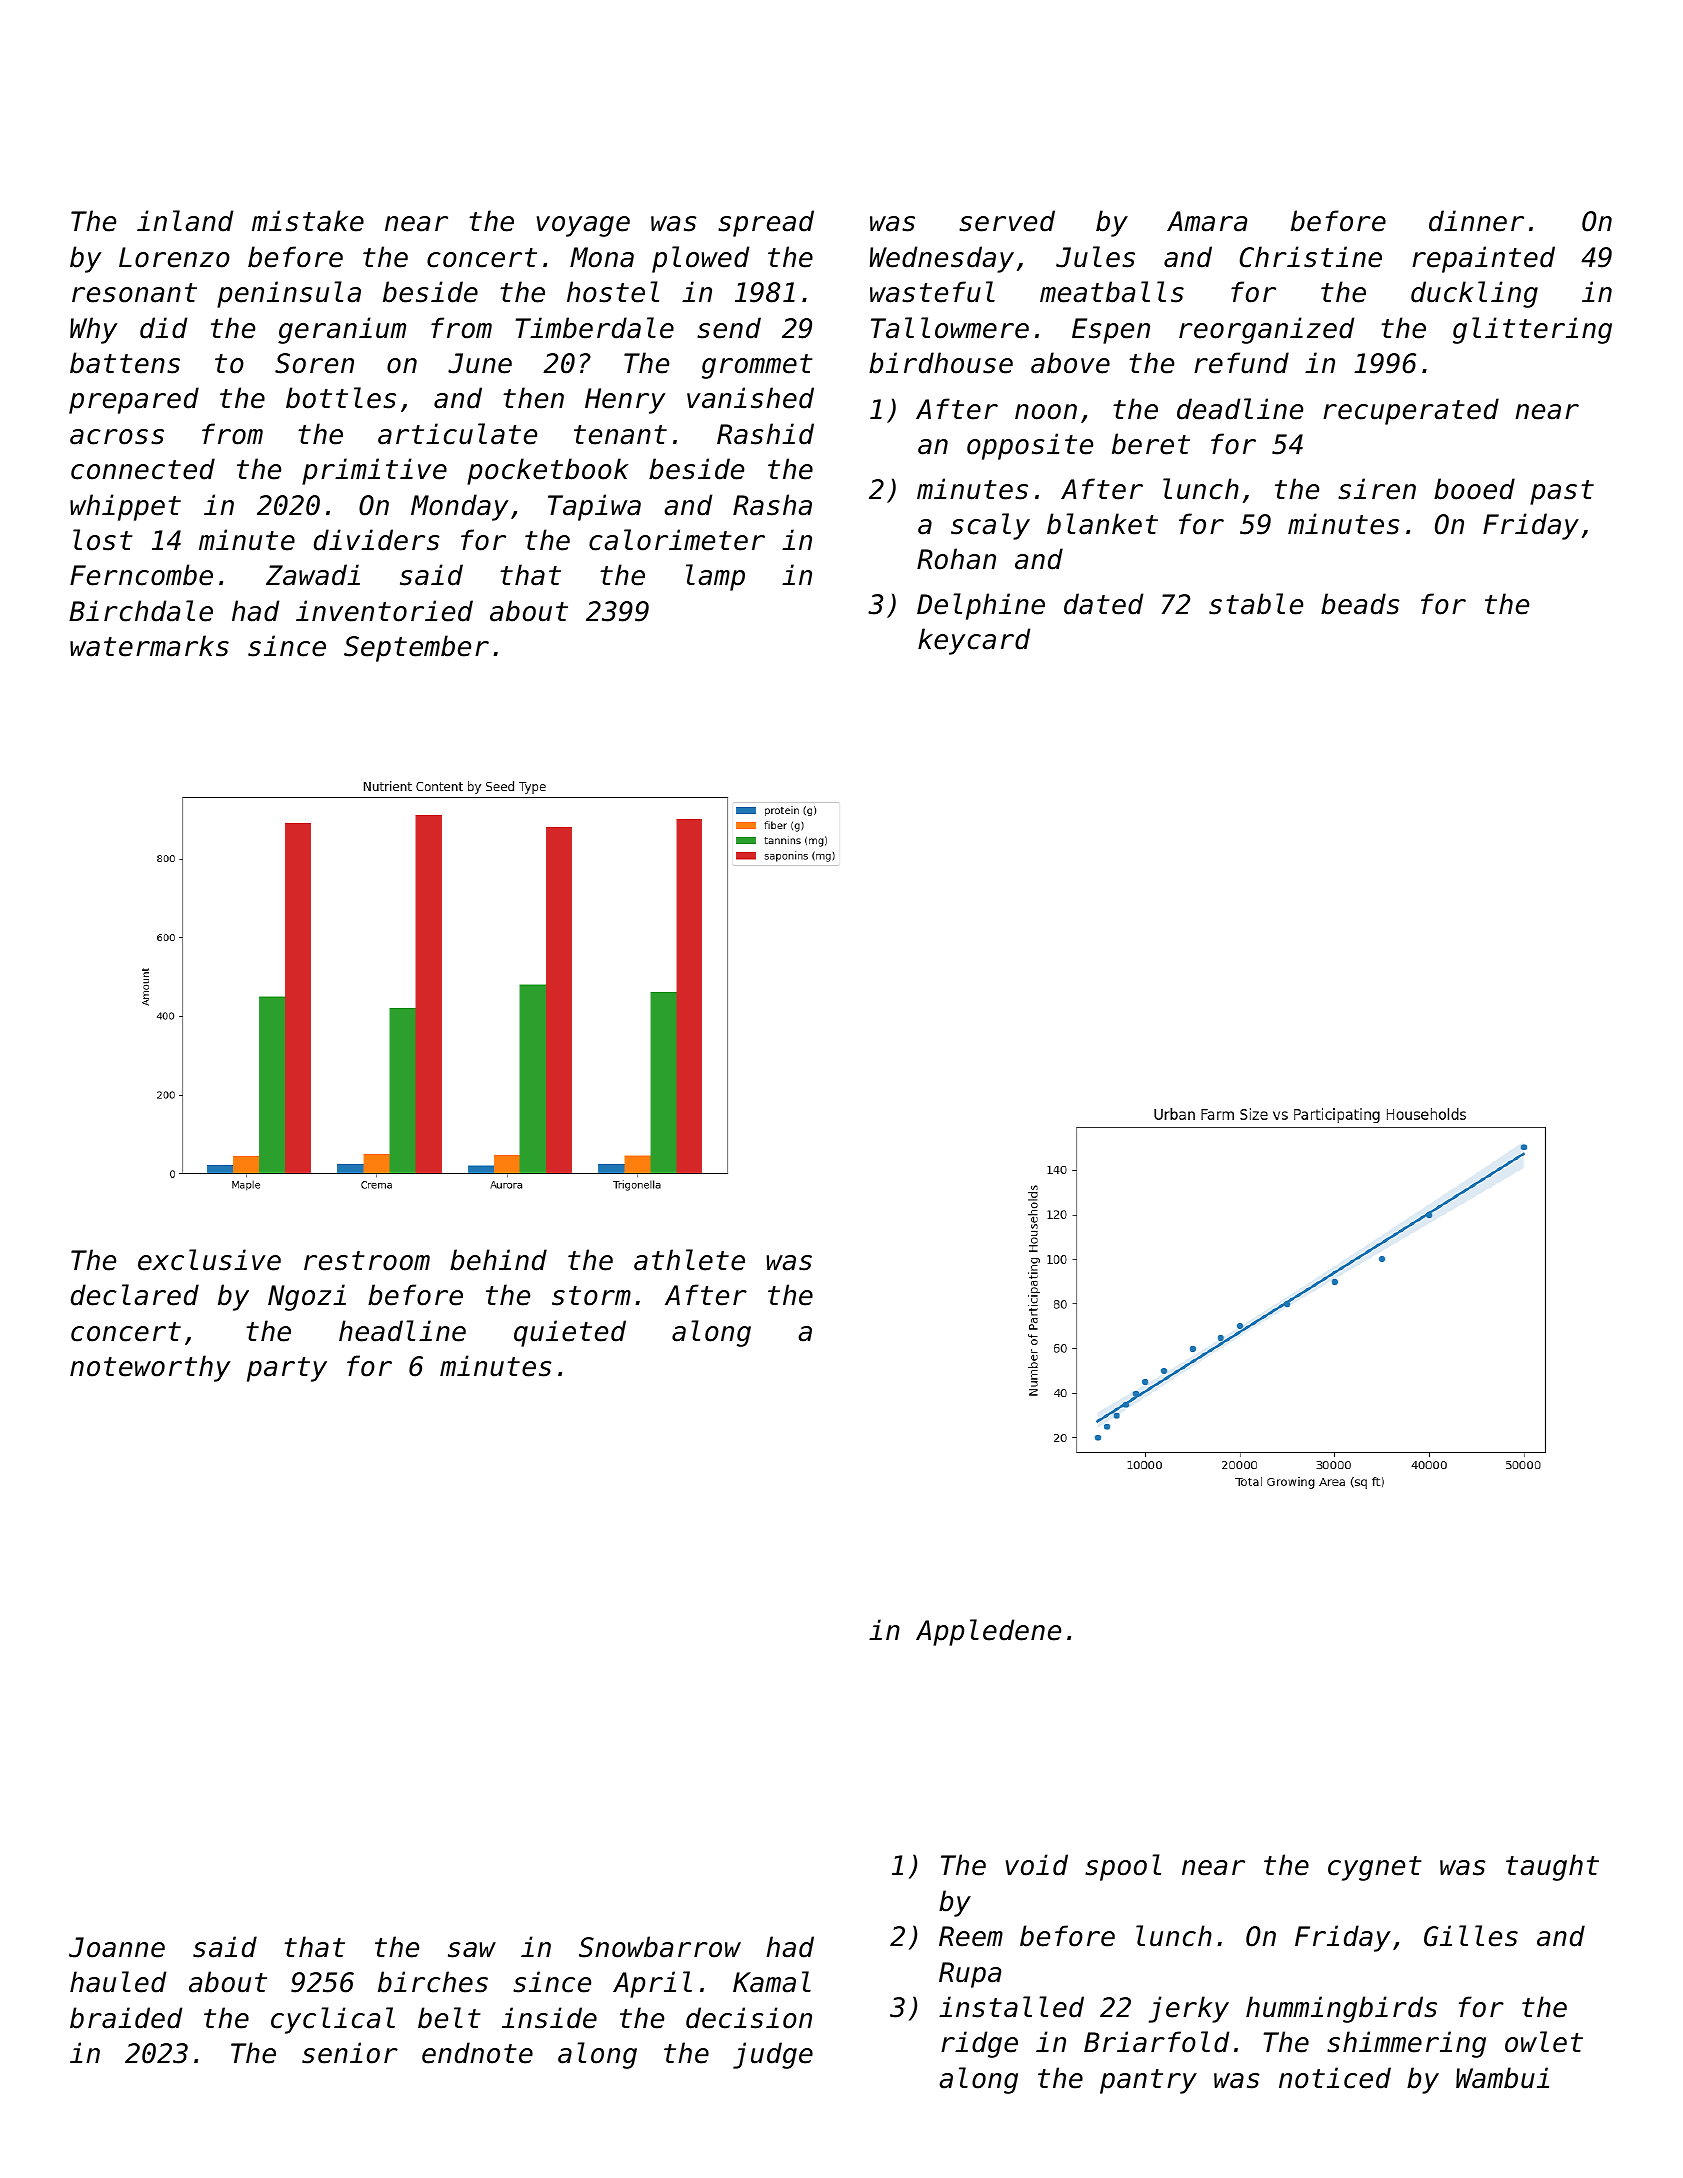 Image resolution: width=1683 pixels, height=2178 pixels. Describe the element at coordinates (287, 1369) in the screenshot. I see `party` at that location.
